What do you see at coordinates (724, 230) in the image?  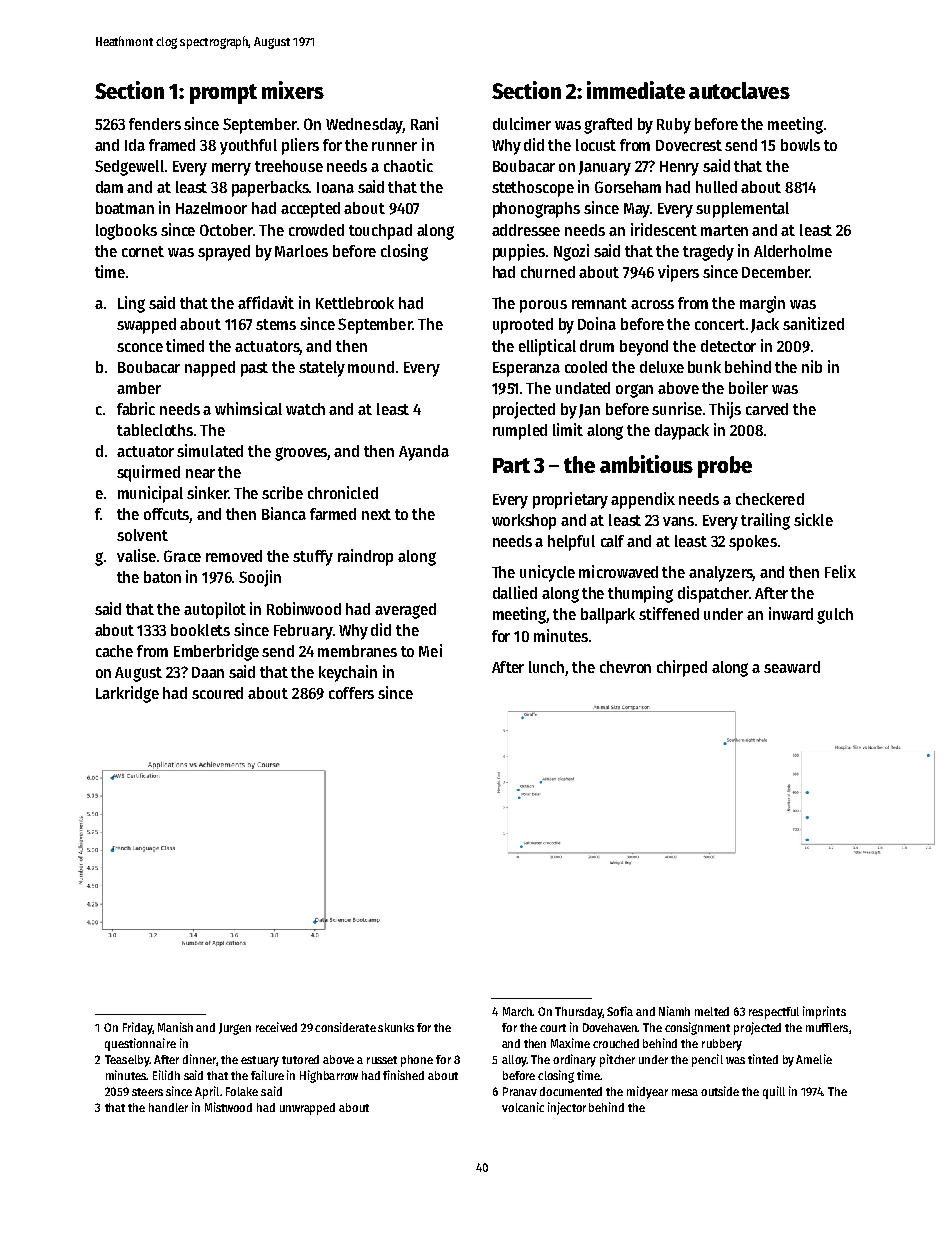 I see `marten` at bounding box center [724, 230].
